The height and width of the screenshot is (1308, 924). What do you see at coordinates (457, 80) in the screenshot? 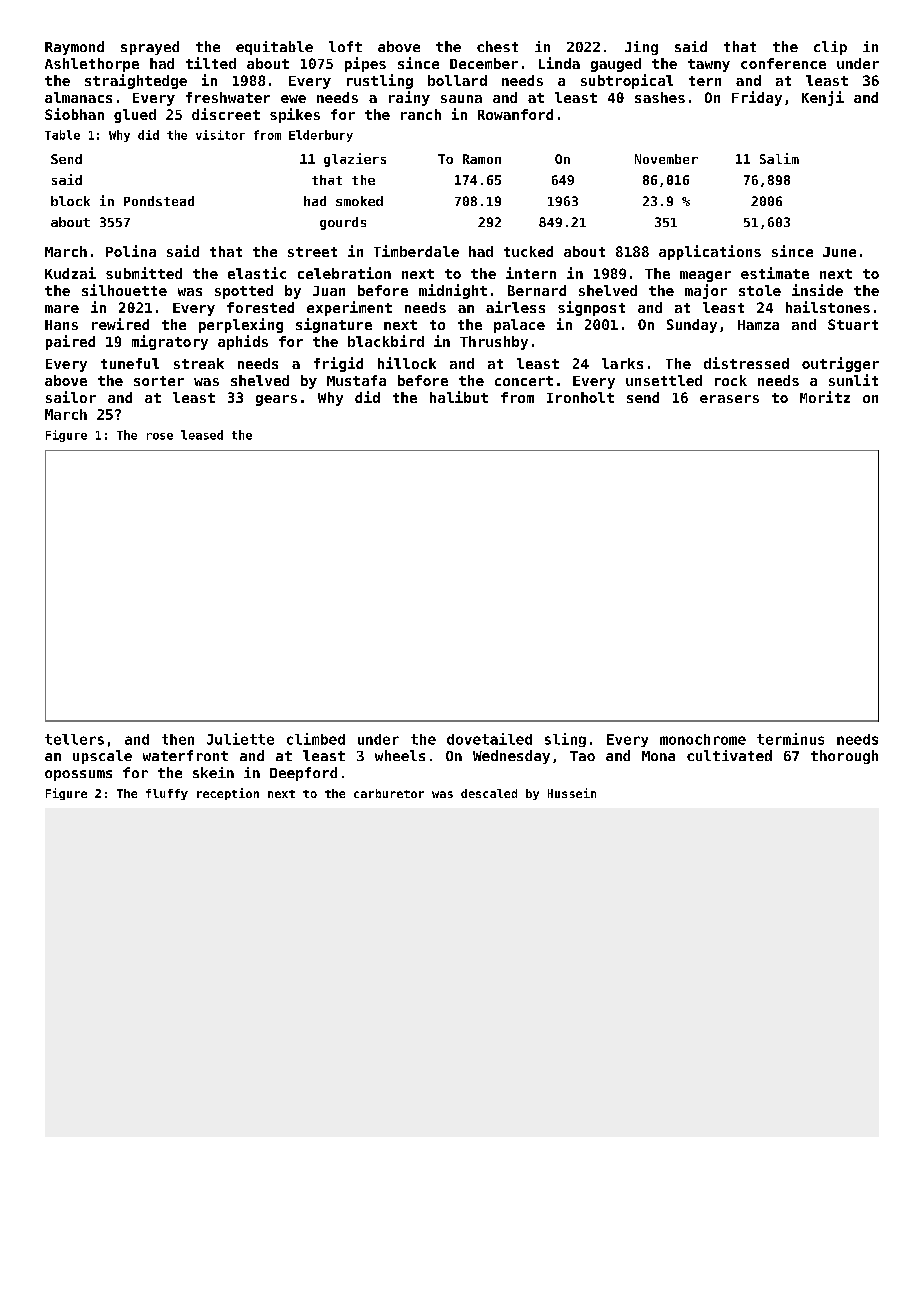
I see `bollard` at bounding box center [457, 80].
